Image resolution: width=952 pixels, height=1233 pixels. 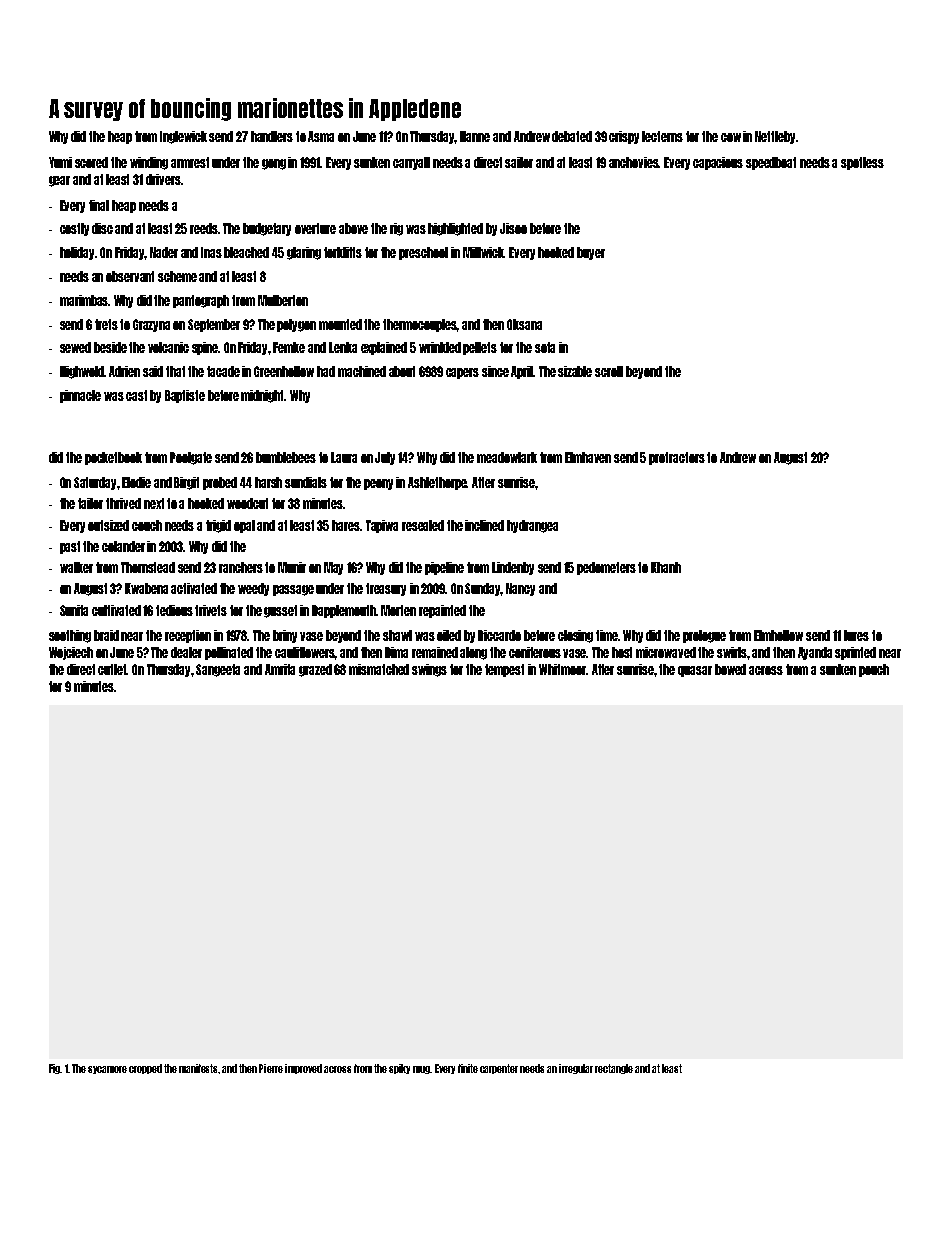 I want to click on Yumi, so click(x=60, y=162).
